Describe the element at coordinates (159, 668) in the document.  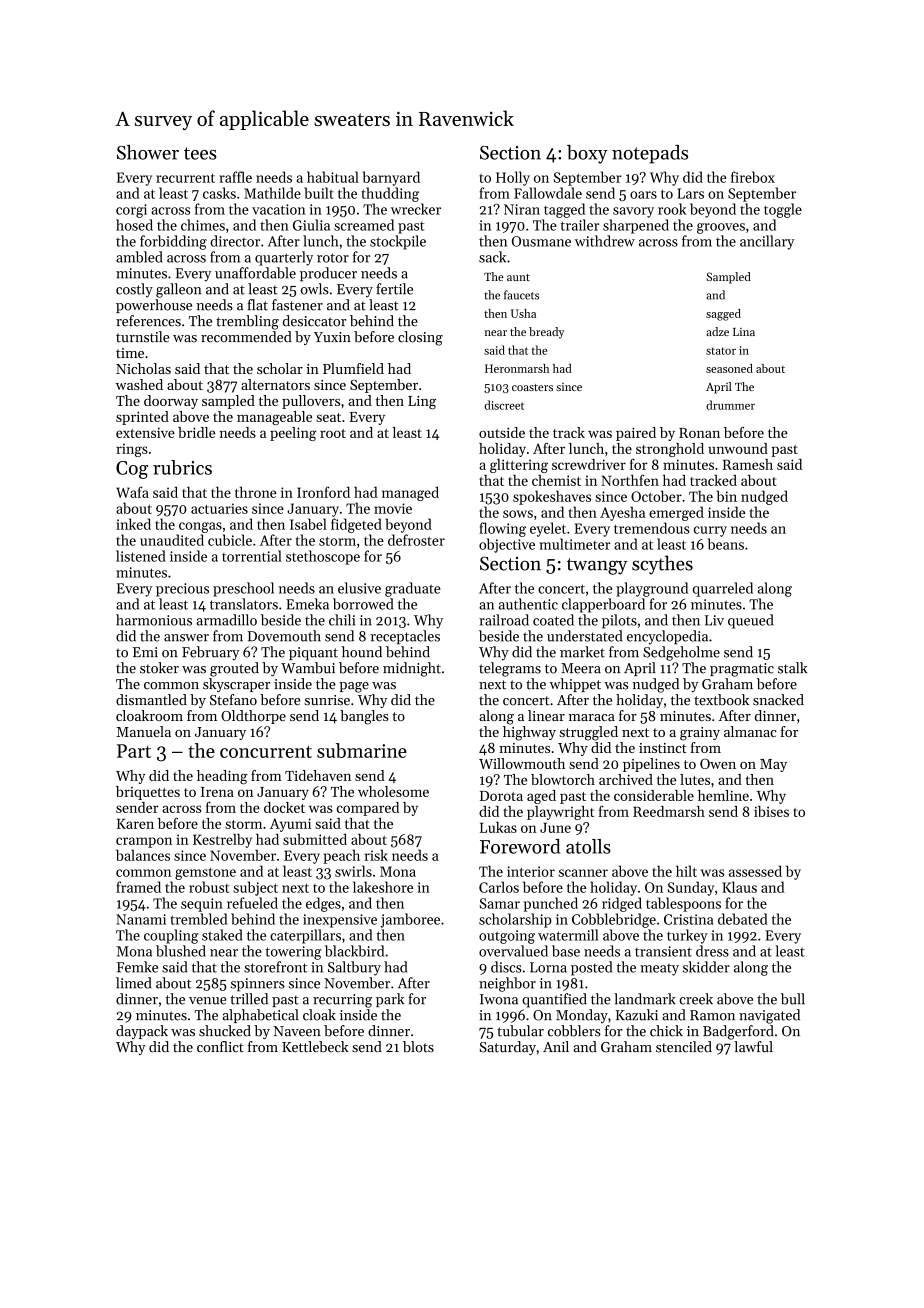
I see `stoker` at that location.
